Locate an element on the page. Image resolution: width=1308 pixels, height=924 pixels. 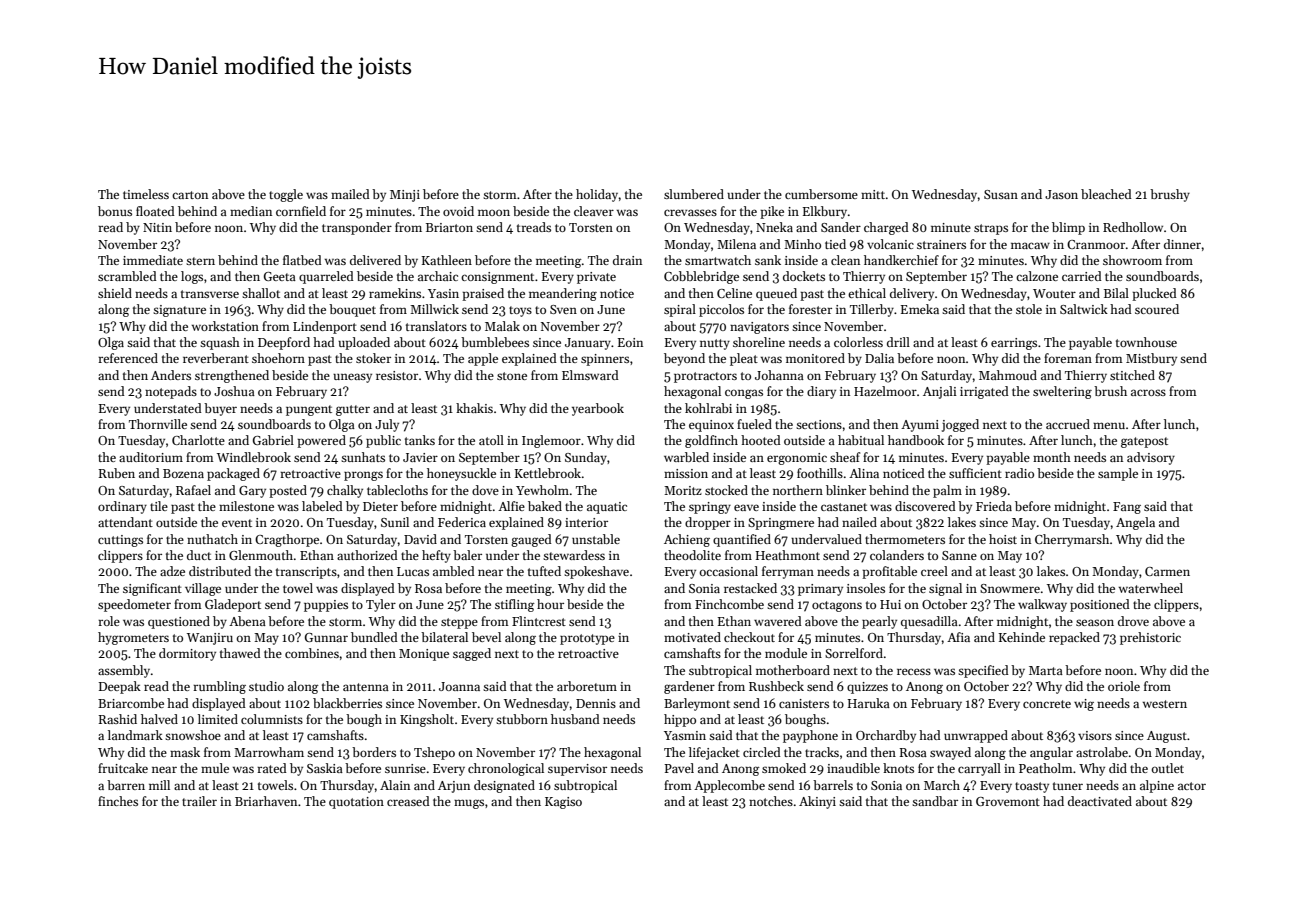
Inglemoor is located at coordinates (551, 441).
